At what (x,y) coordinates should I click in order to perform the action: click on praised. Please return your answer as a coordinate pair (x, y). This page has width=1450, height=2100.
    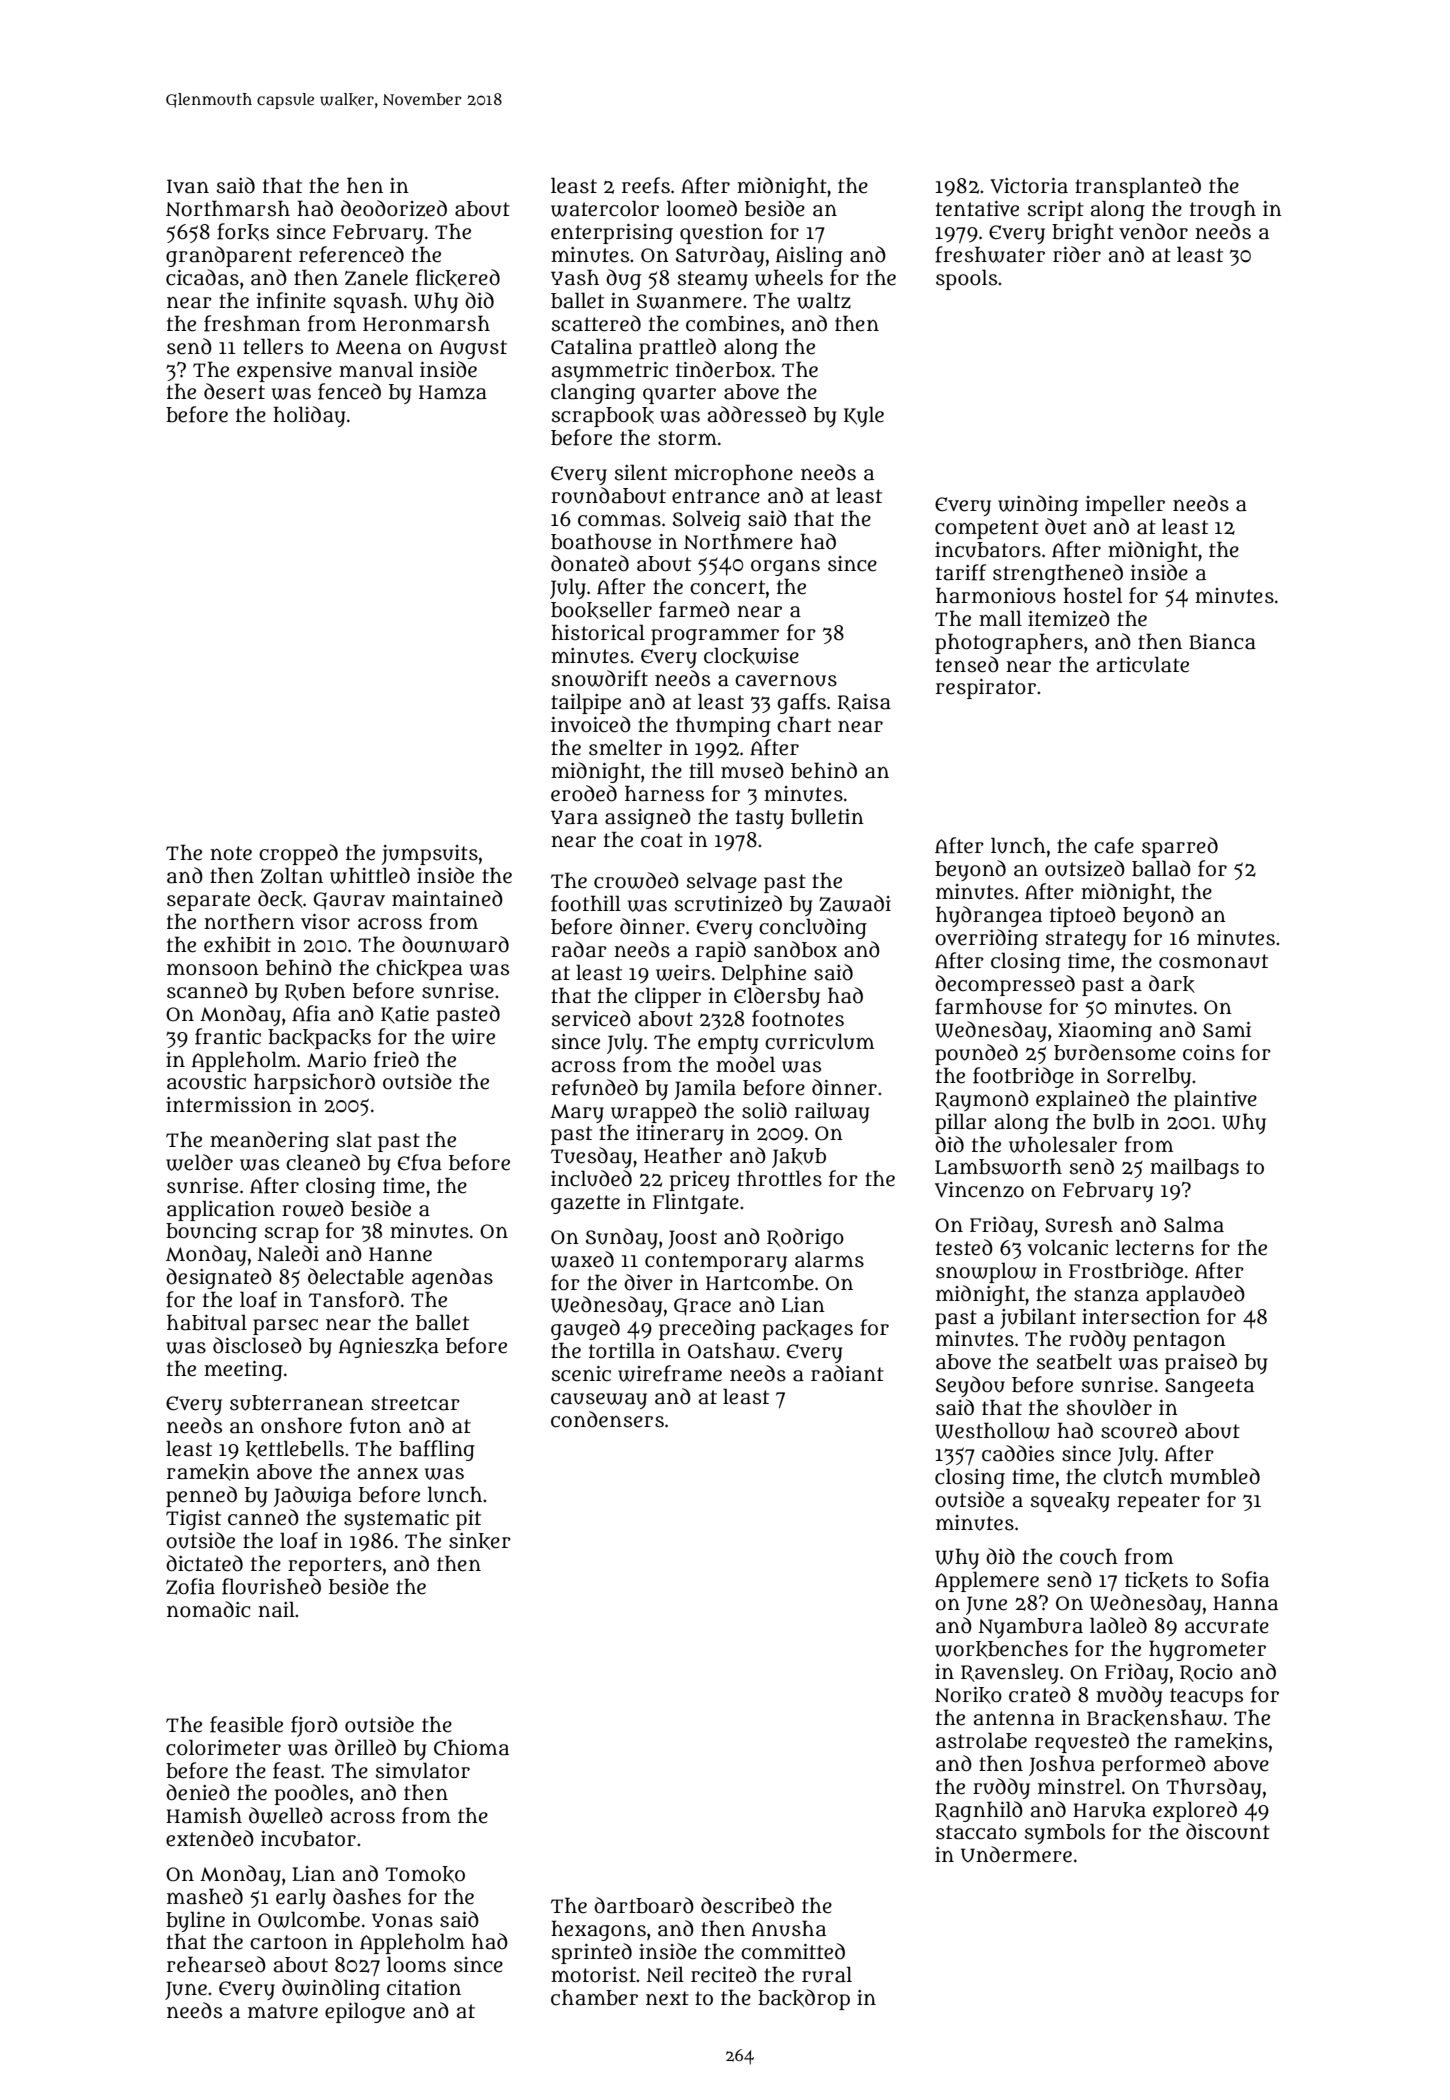
    Looking at the image, I should click on (1201, 1363).
